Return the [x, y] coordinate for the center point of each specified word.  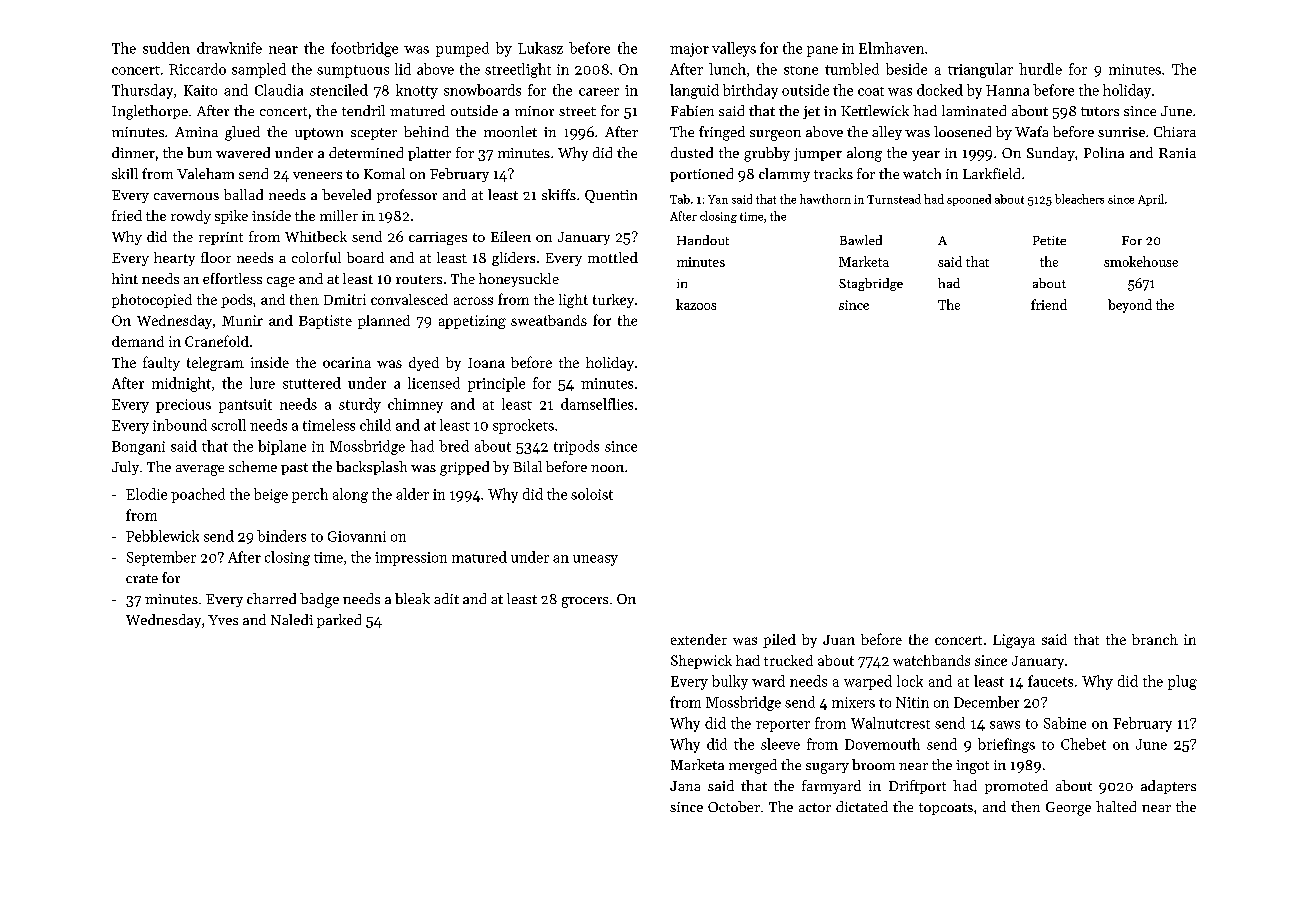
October [734, 806]
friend [1049, 304]
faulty [161, 363]
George [1068, 809]
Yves [223, 620]
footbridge [364, 49]
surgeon [775, 135]
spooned [969, 200]
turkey [613, 301]
